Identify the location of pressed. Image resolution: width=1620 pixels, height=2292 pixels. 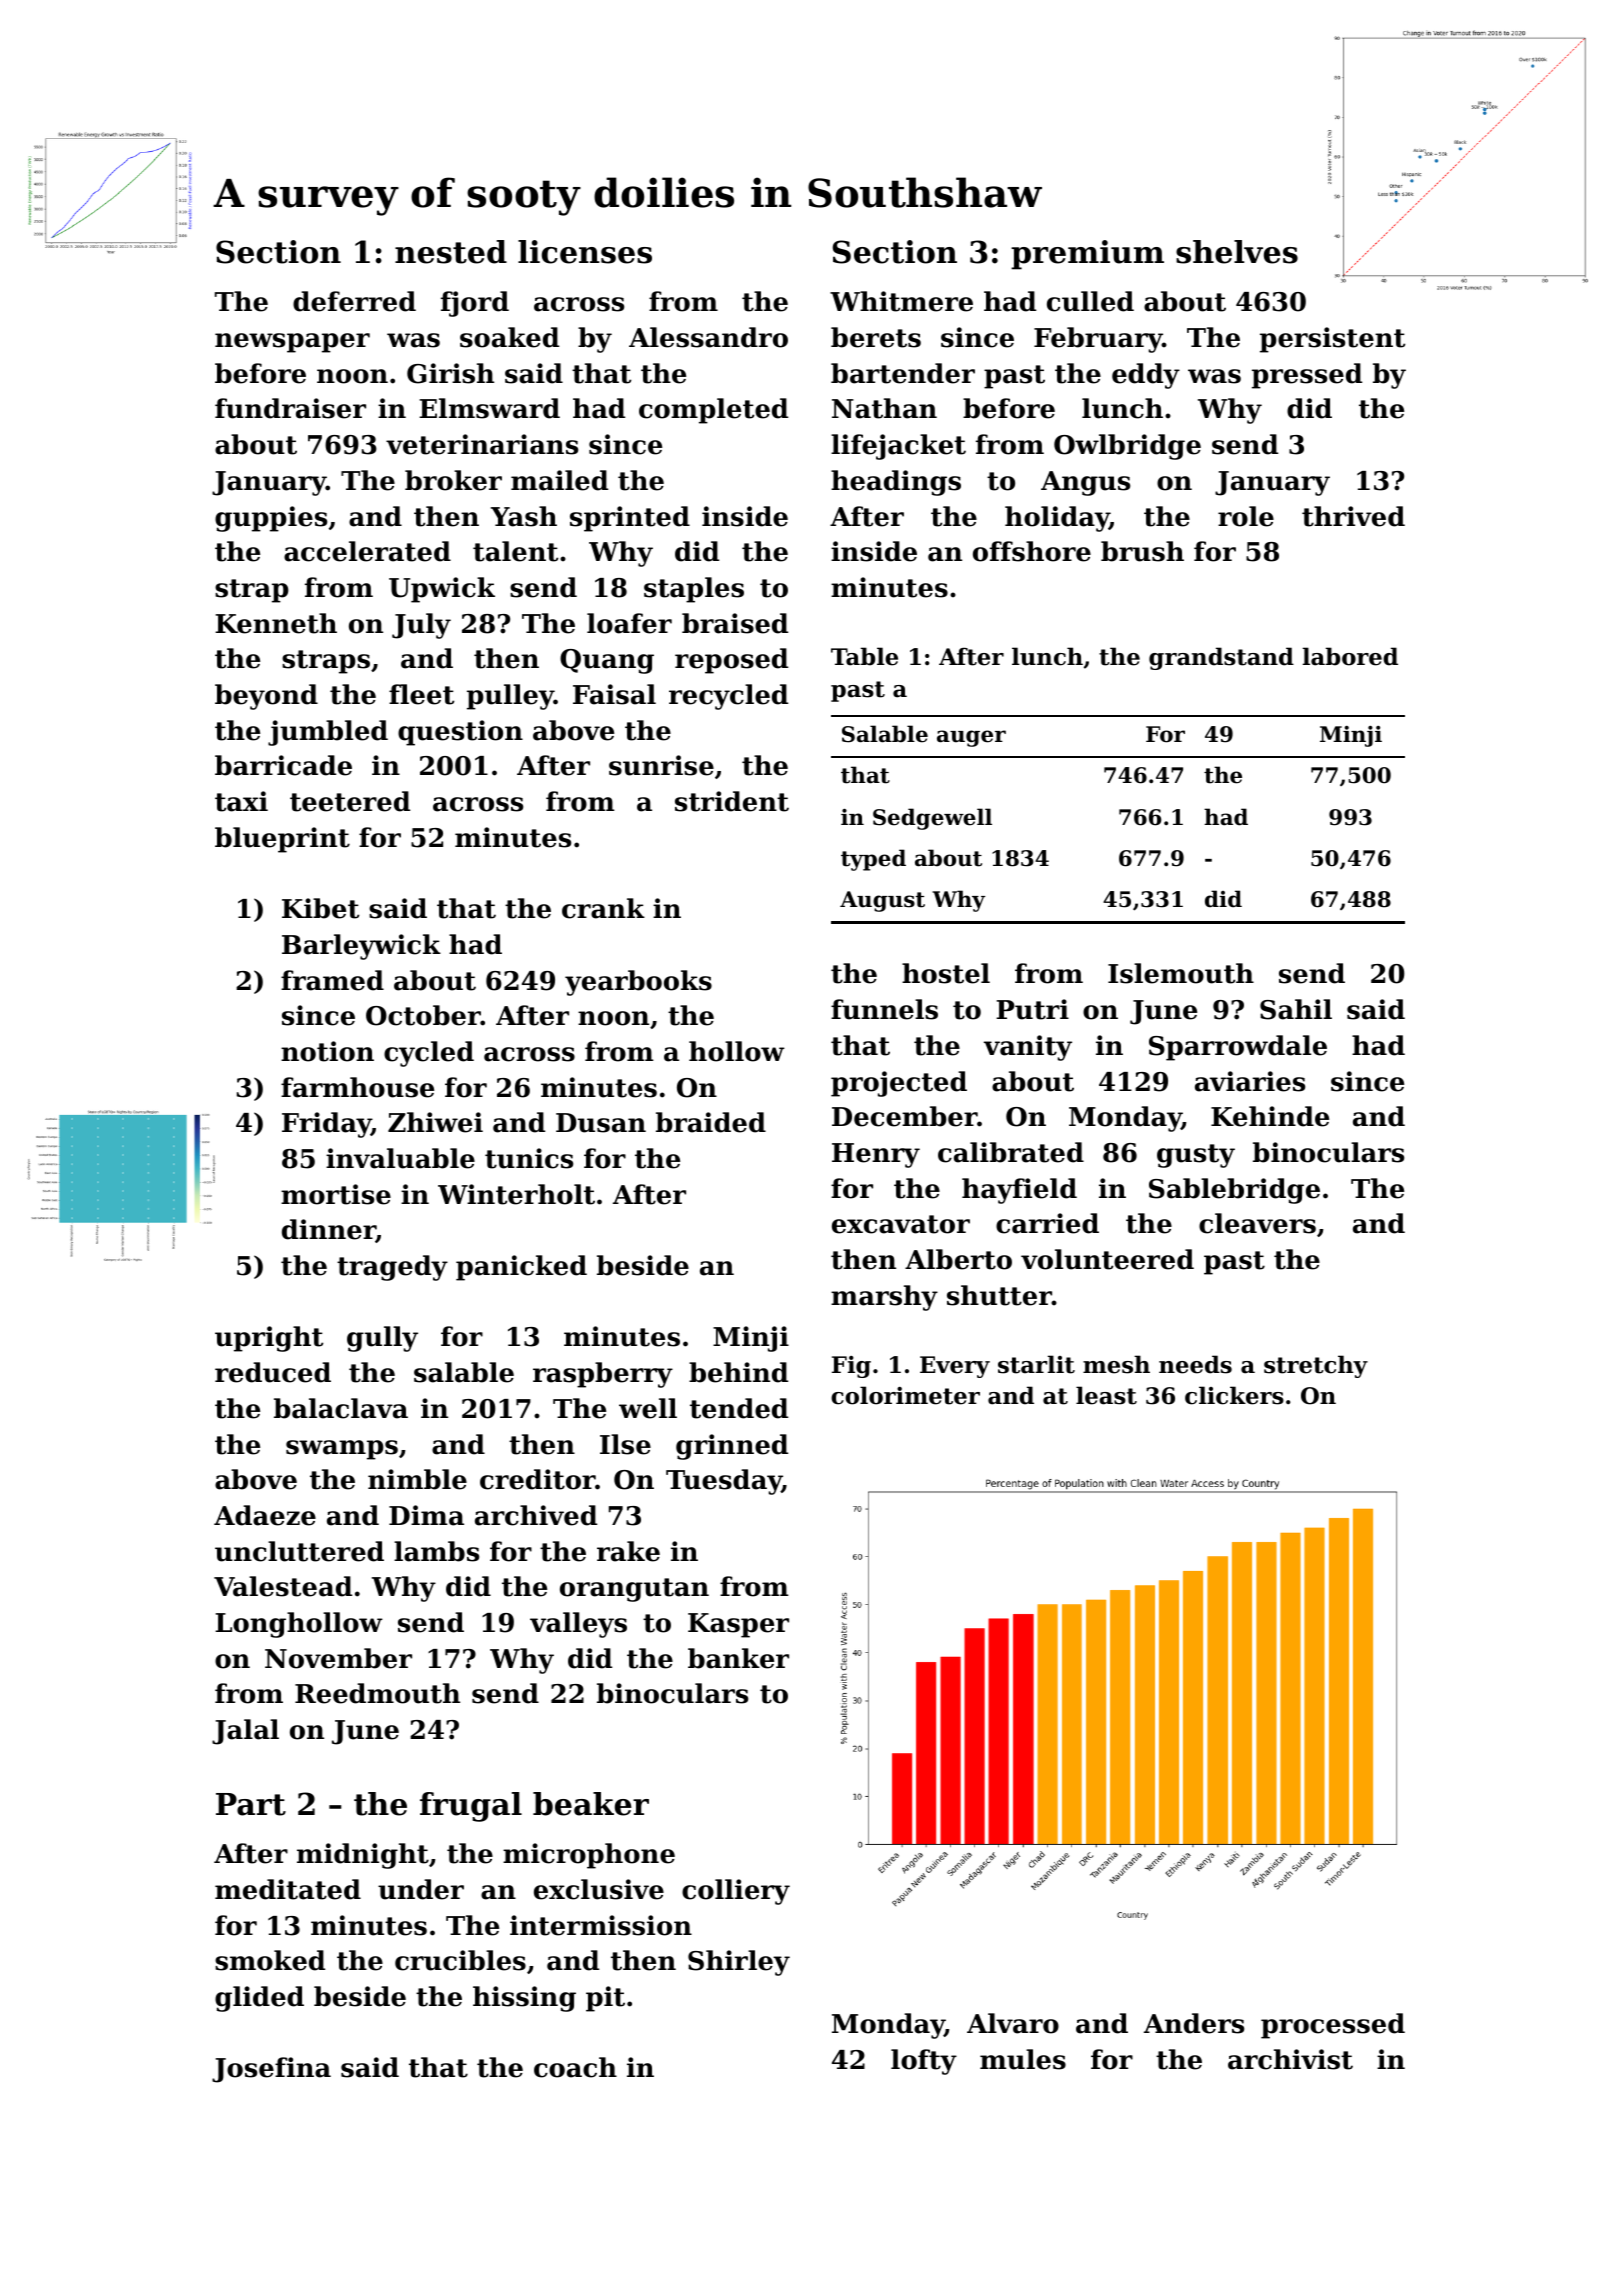
(1307, 376).
